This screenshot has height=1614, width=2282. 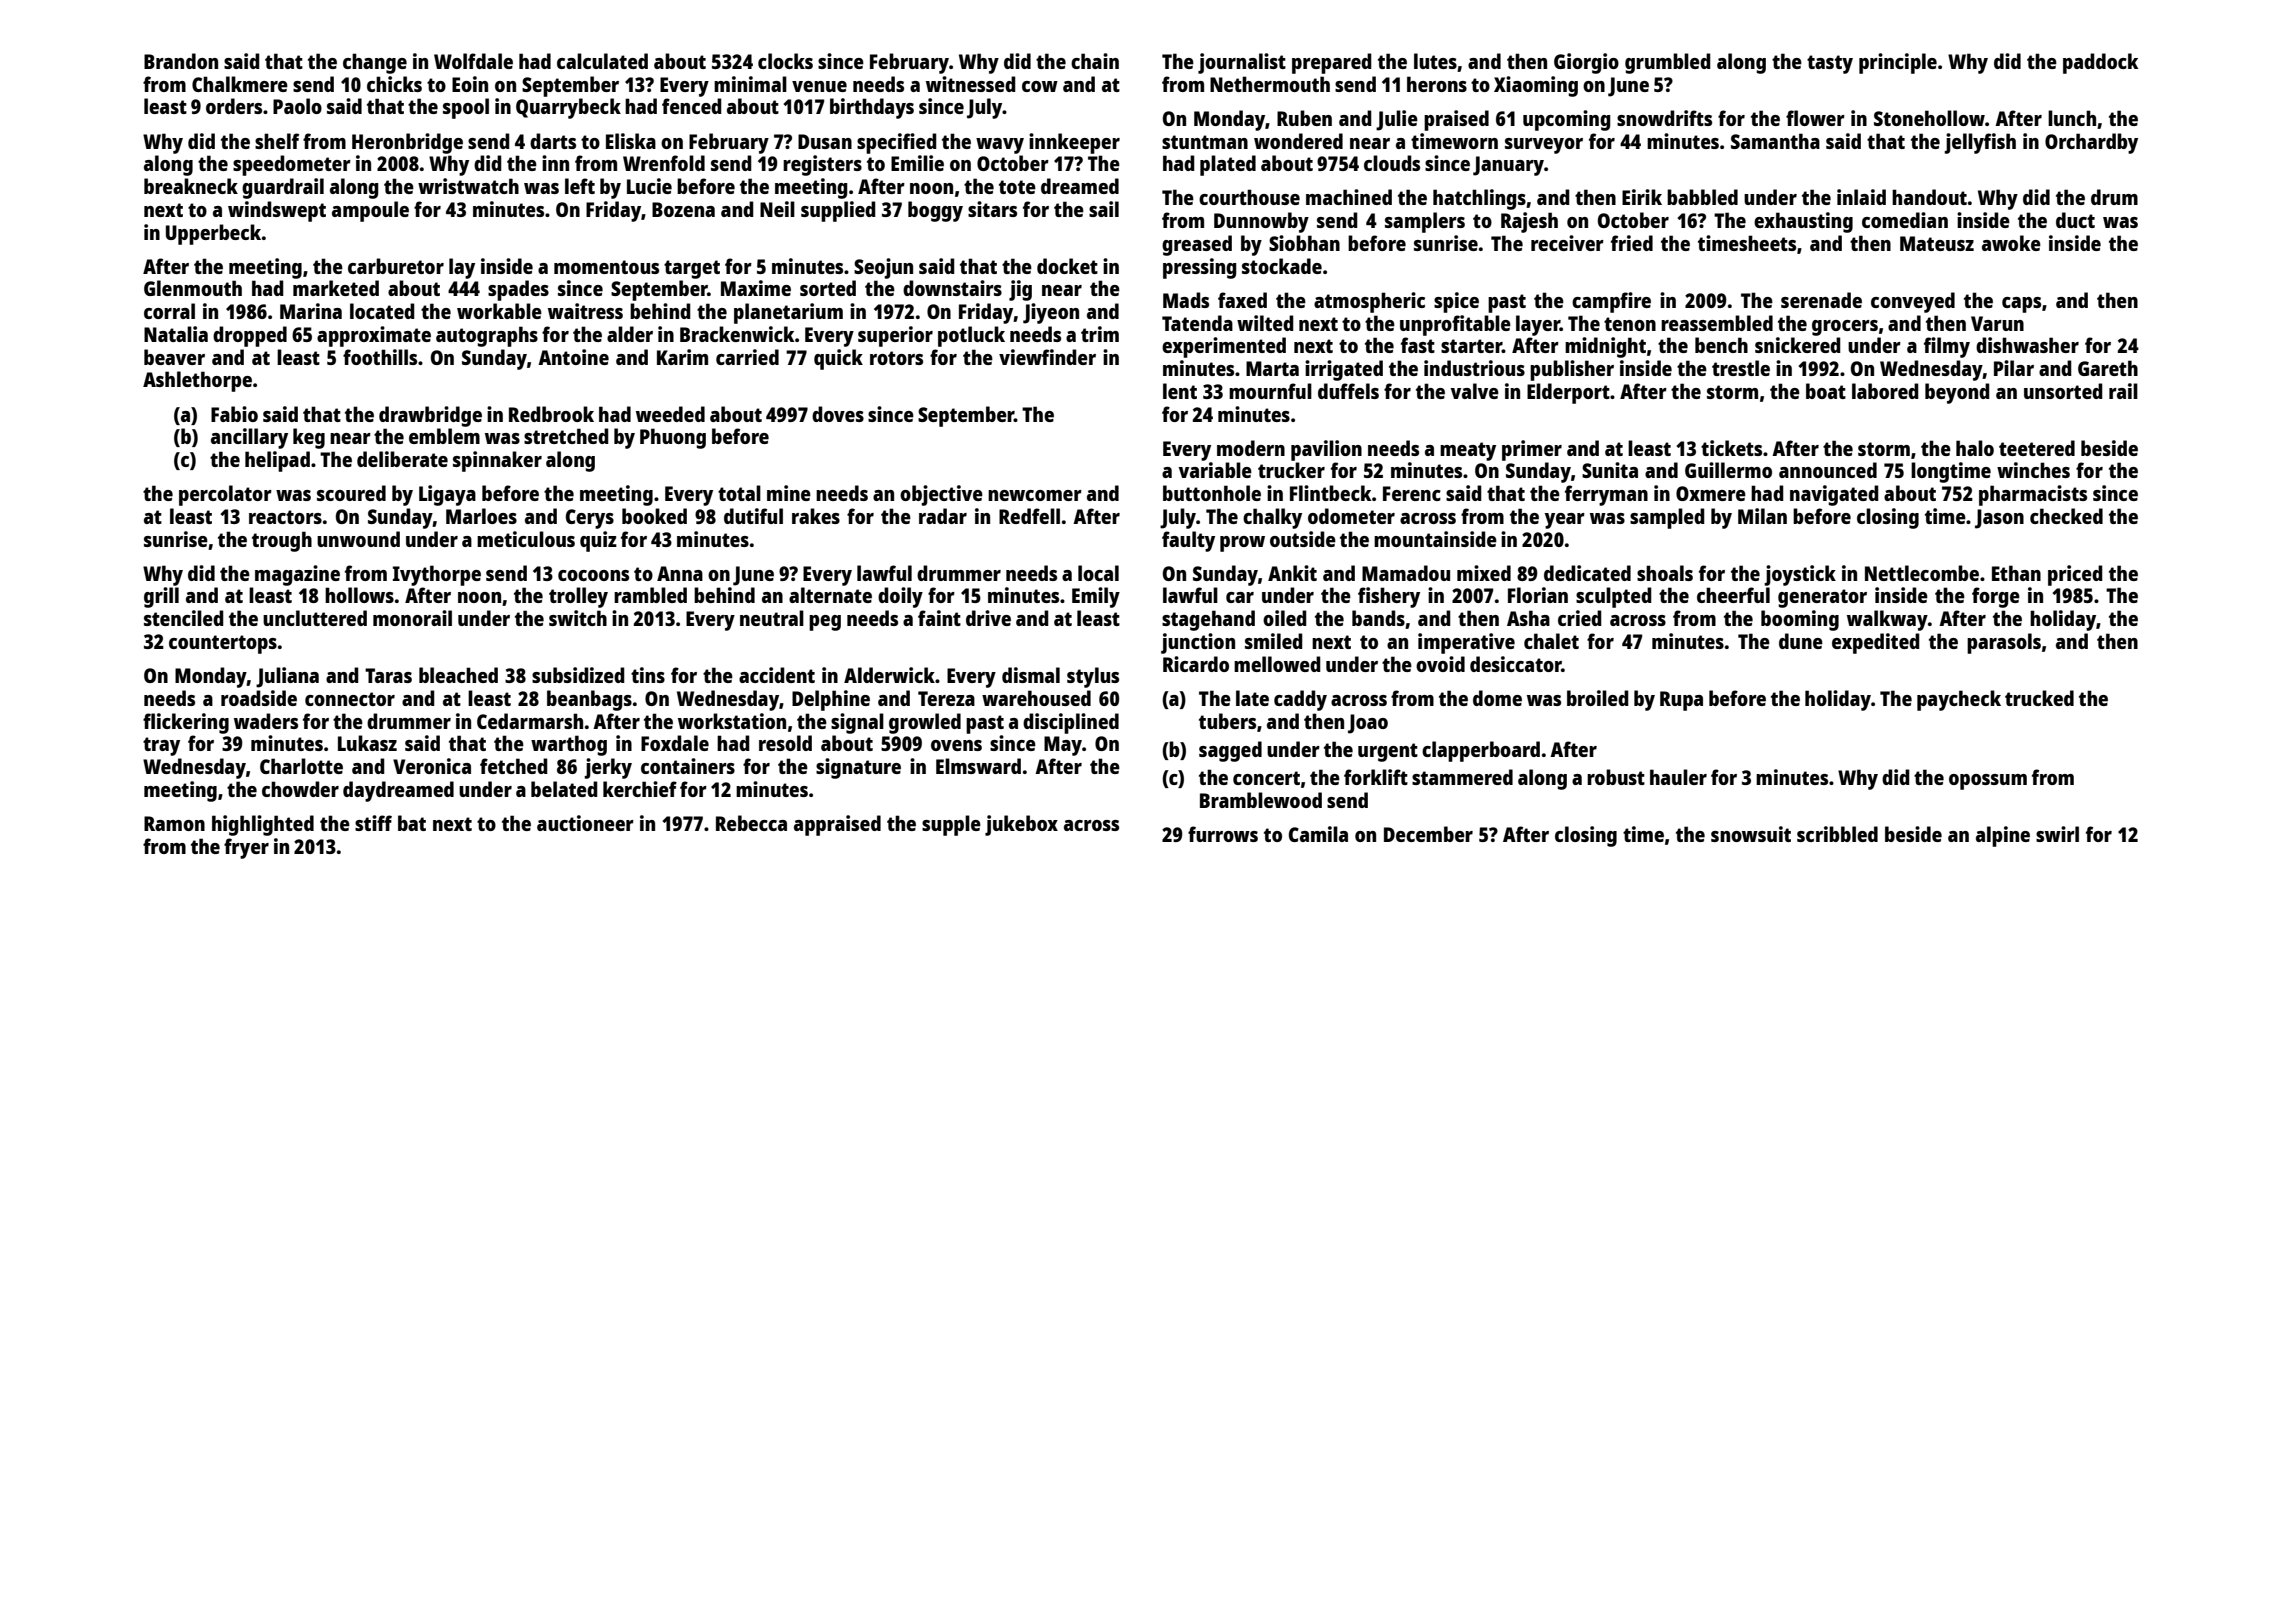 I want to click on sampled, so click(x=1667, y=518).
